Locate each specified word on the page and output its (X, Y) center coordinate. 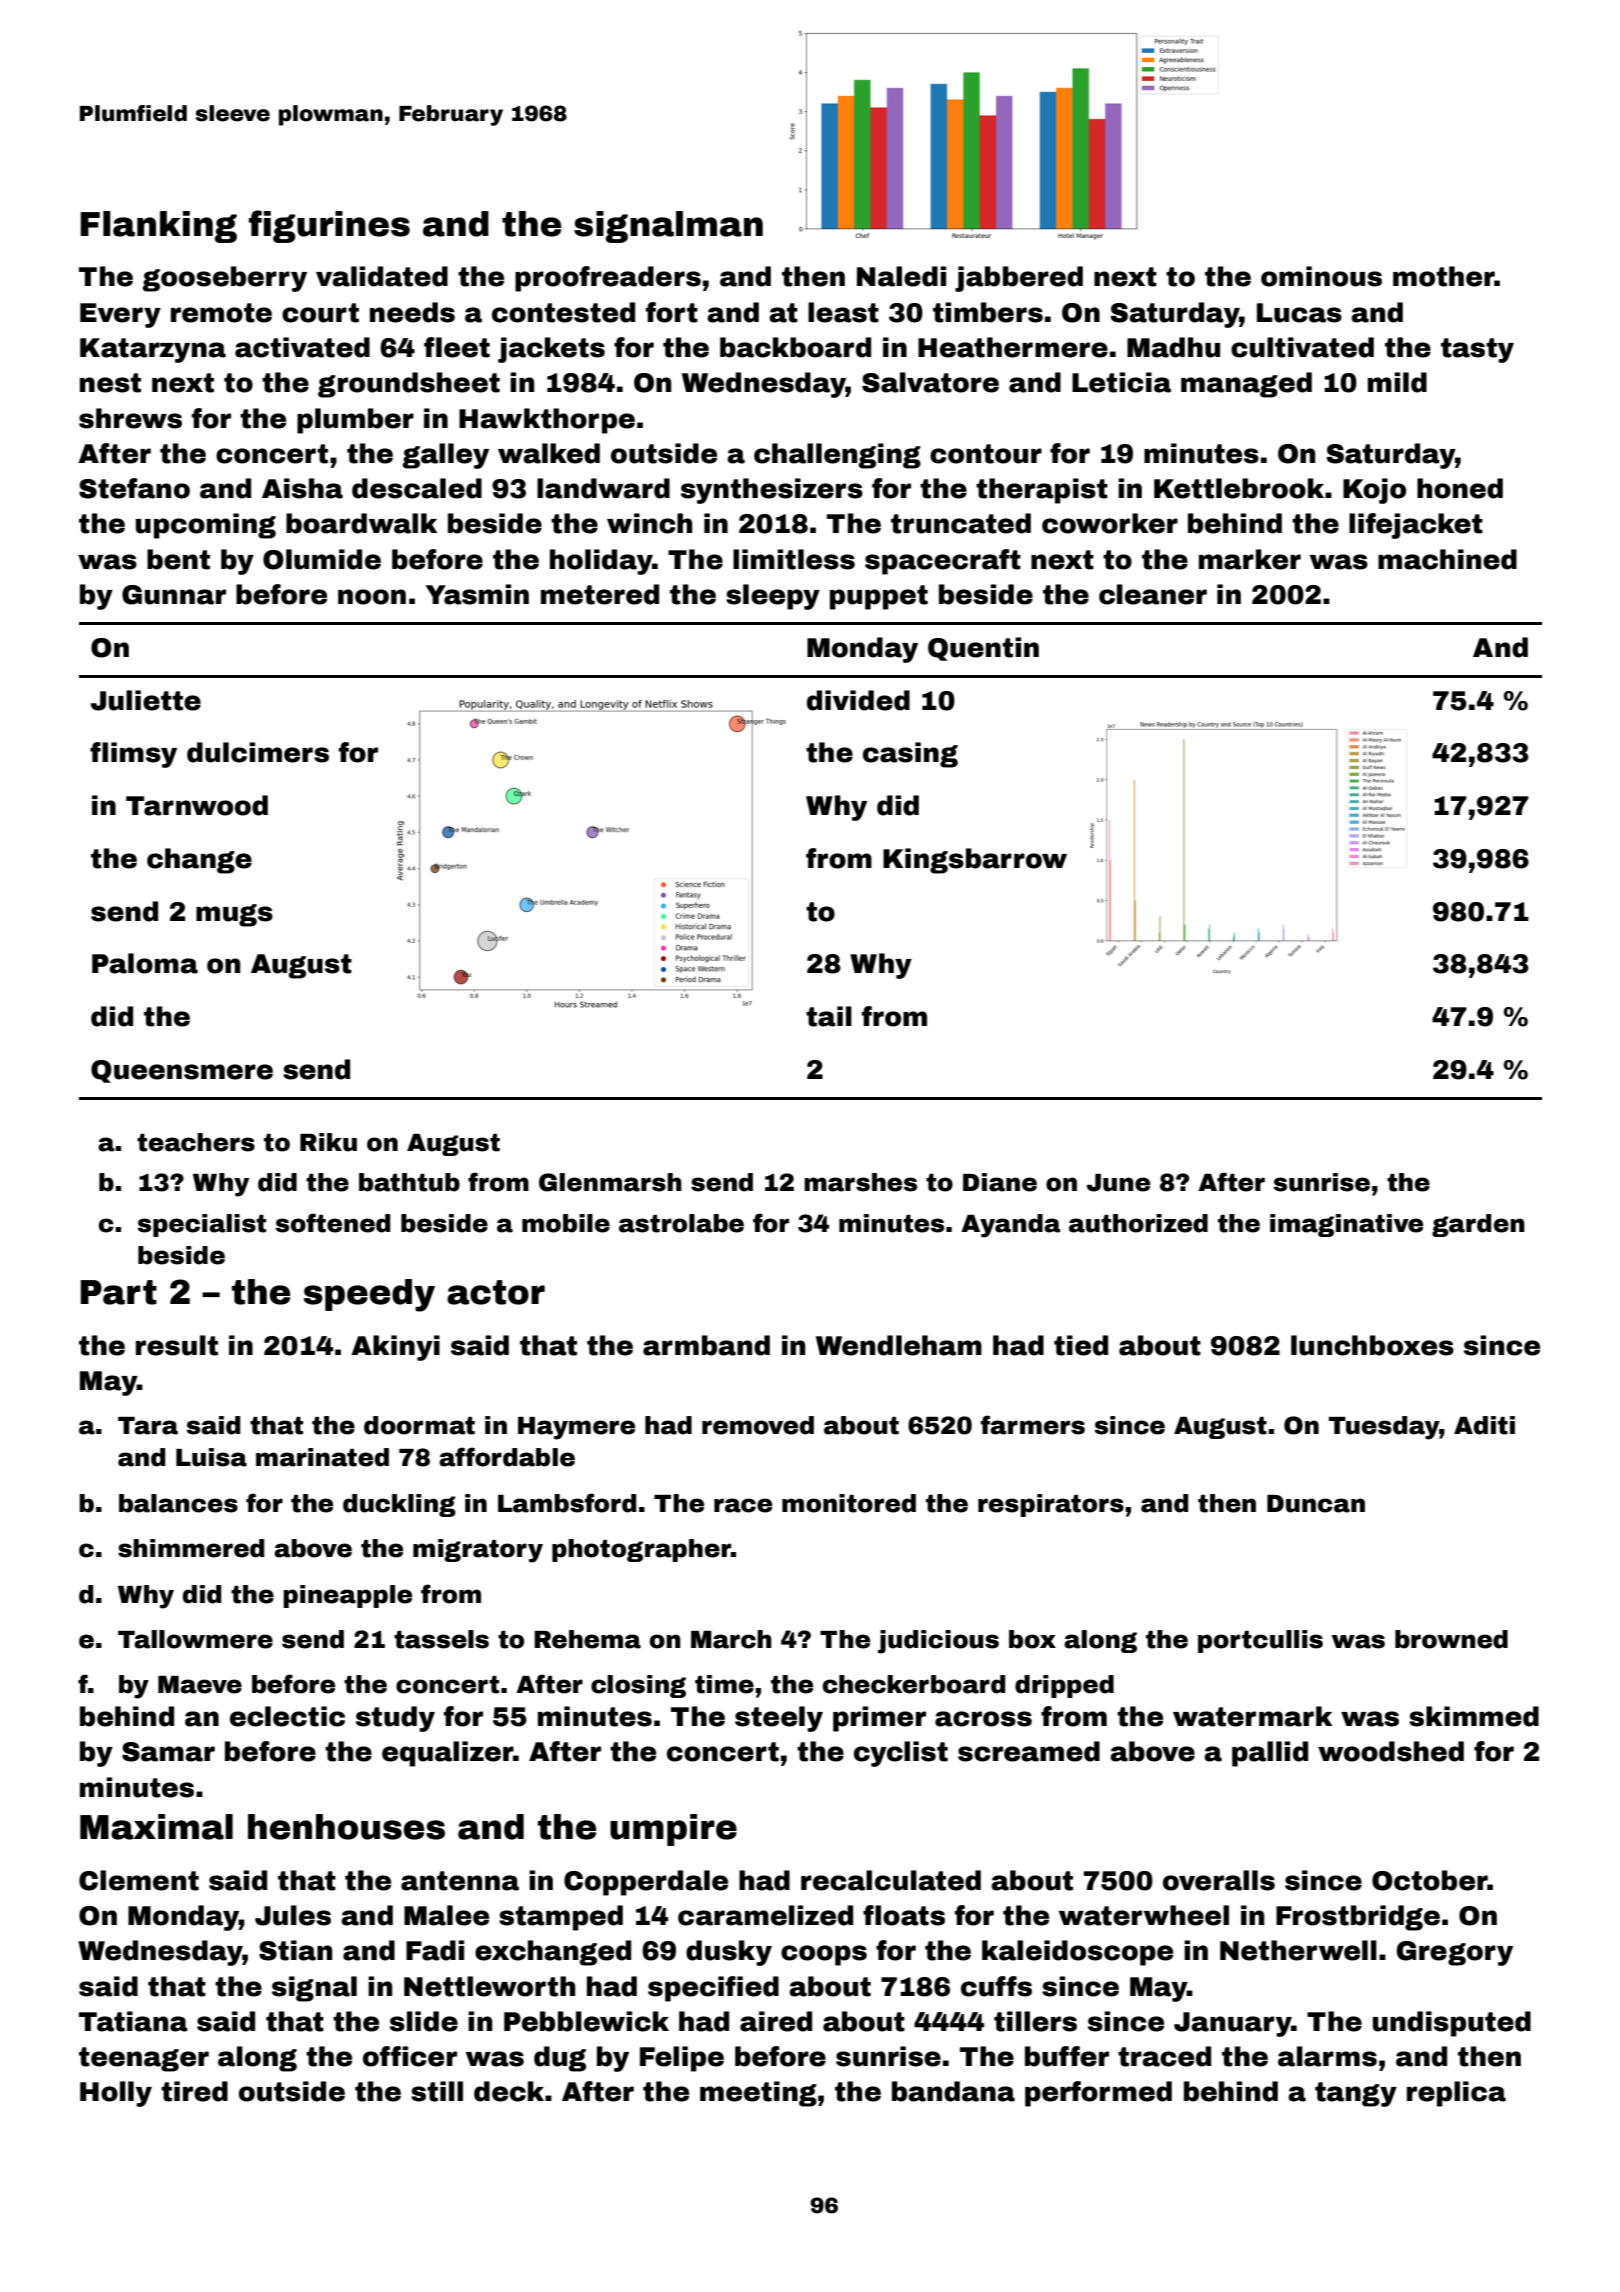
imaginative (1346, 1225)
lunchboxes (1372, 1345)
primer (879, 1719)
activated (302, 347)
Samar (168, 1752)
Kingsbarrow (975, 861)
